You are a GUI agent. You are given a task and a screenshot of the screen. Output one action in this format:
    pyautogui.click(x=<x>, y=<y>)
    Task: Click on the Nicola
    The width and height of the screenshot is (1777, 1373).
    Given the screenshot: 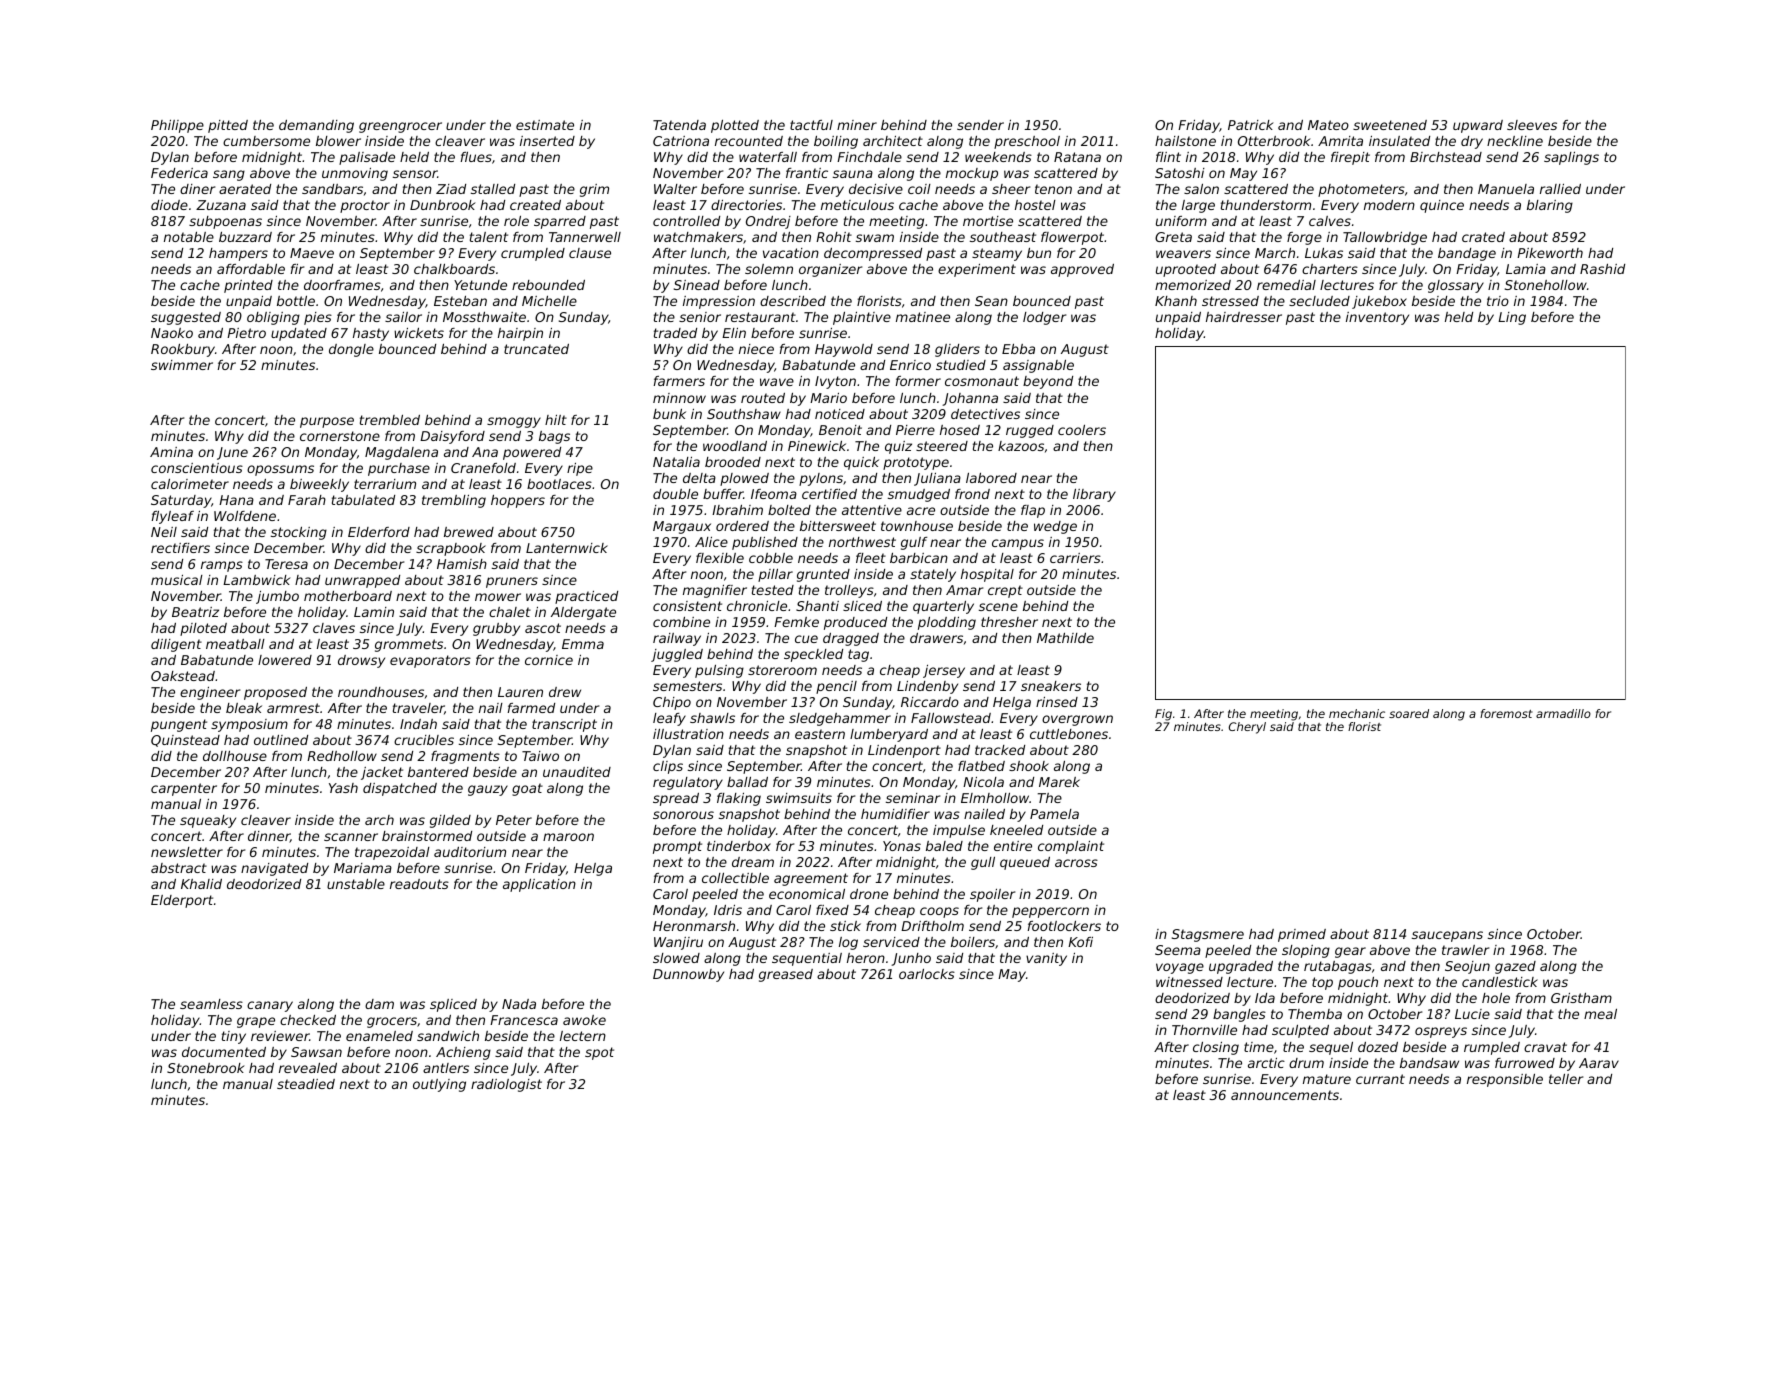 What is the action you would take?
    pyautogui.click(x=983, y=782)
